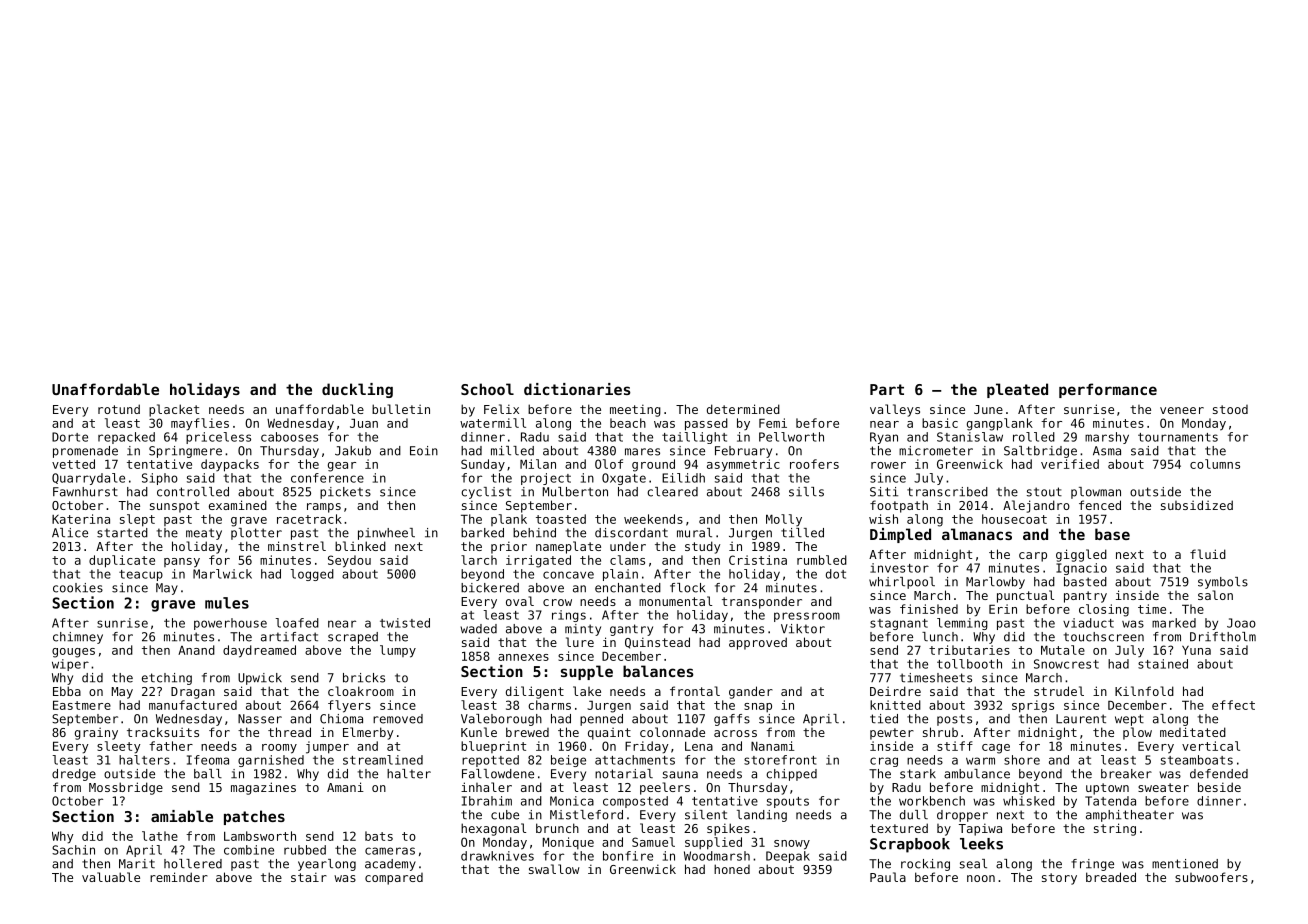 The width and height of the document is (1308, 924). I want to click on spouts, so click(788, 802).
